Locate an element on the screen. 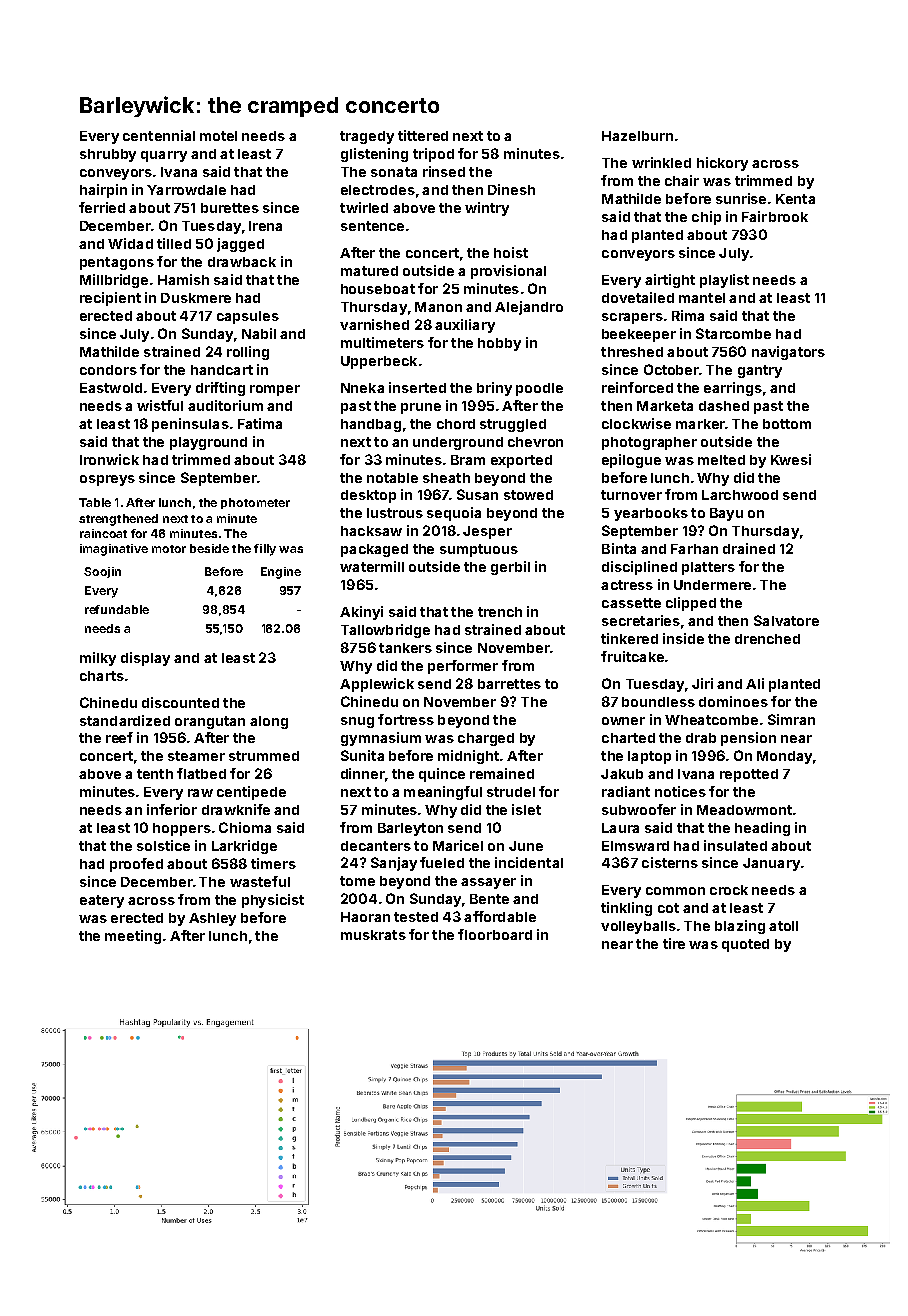  Dinesh is located at coordinates (511, 189).
